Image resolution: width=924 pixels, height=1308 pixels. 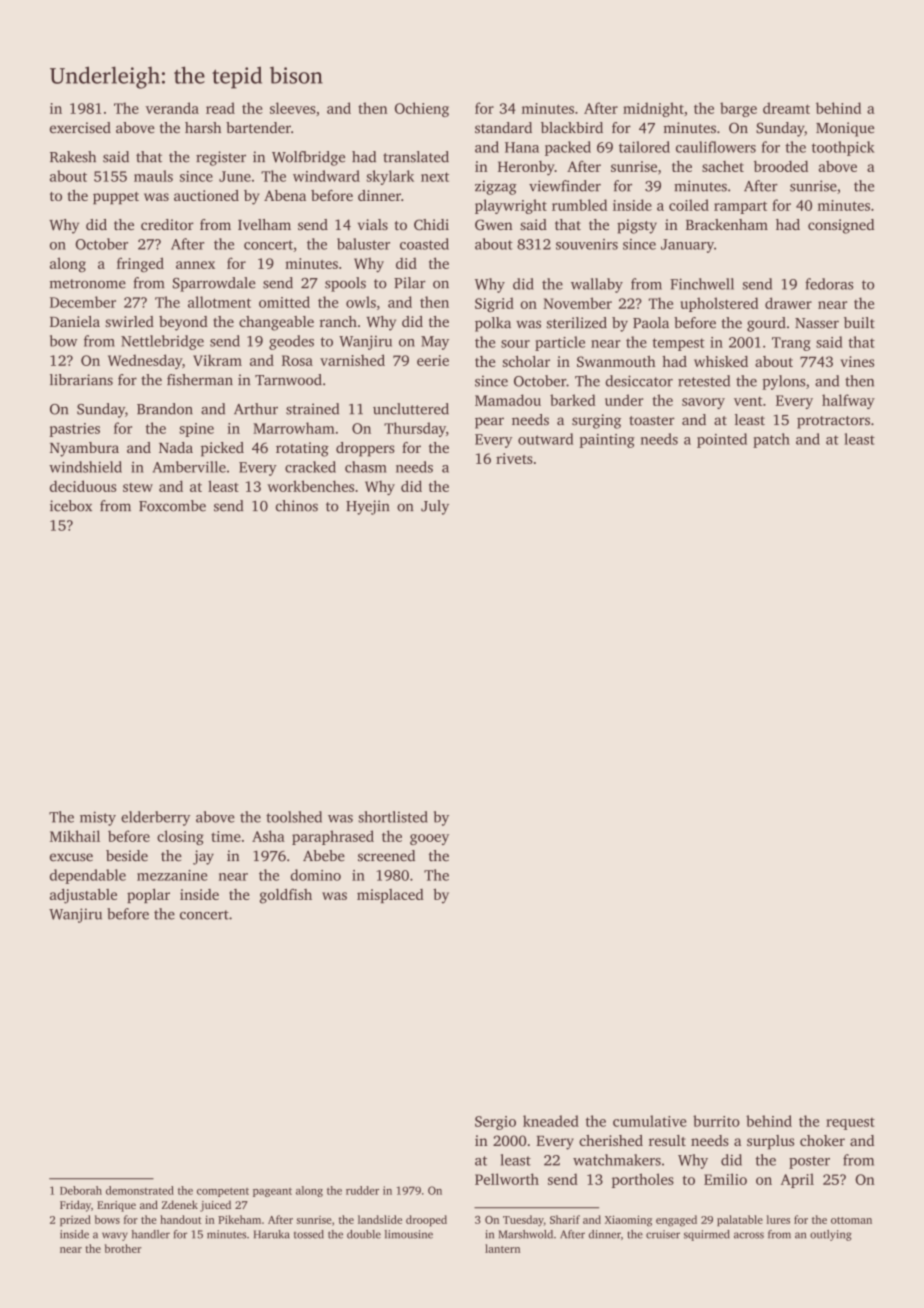 What do you see at coordinates (220, 108) in the image?
I see `read` at bounding box center [220, 108].
